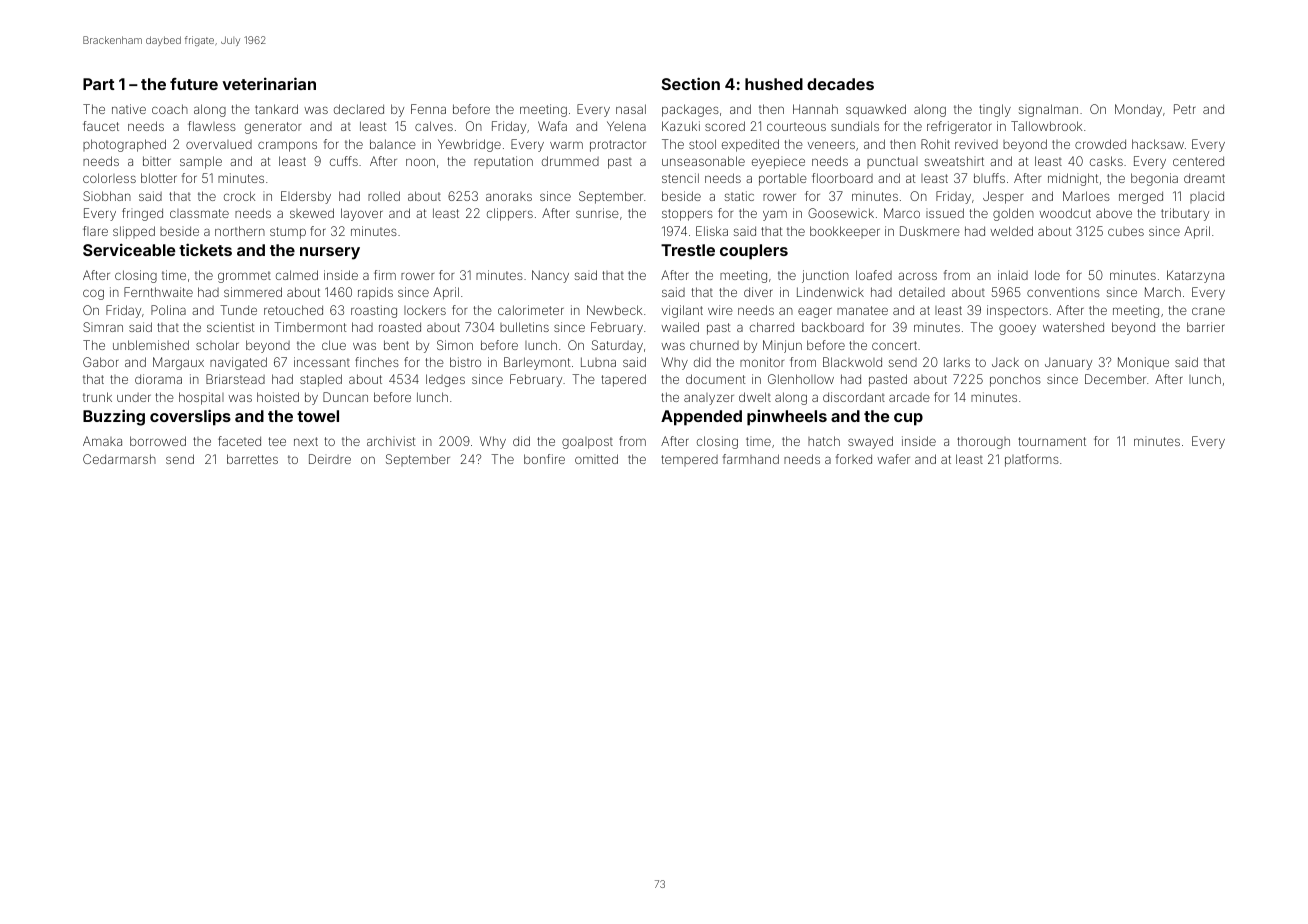 Image resolution: width=1308 pixels, height=924 pixels. Describe the element at coordinates (510, 214) in the image. I see `clippers` at that location.
